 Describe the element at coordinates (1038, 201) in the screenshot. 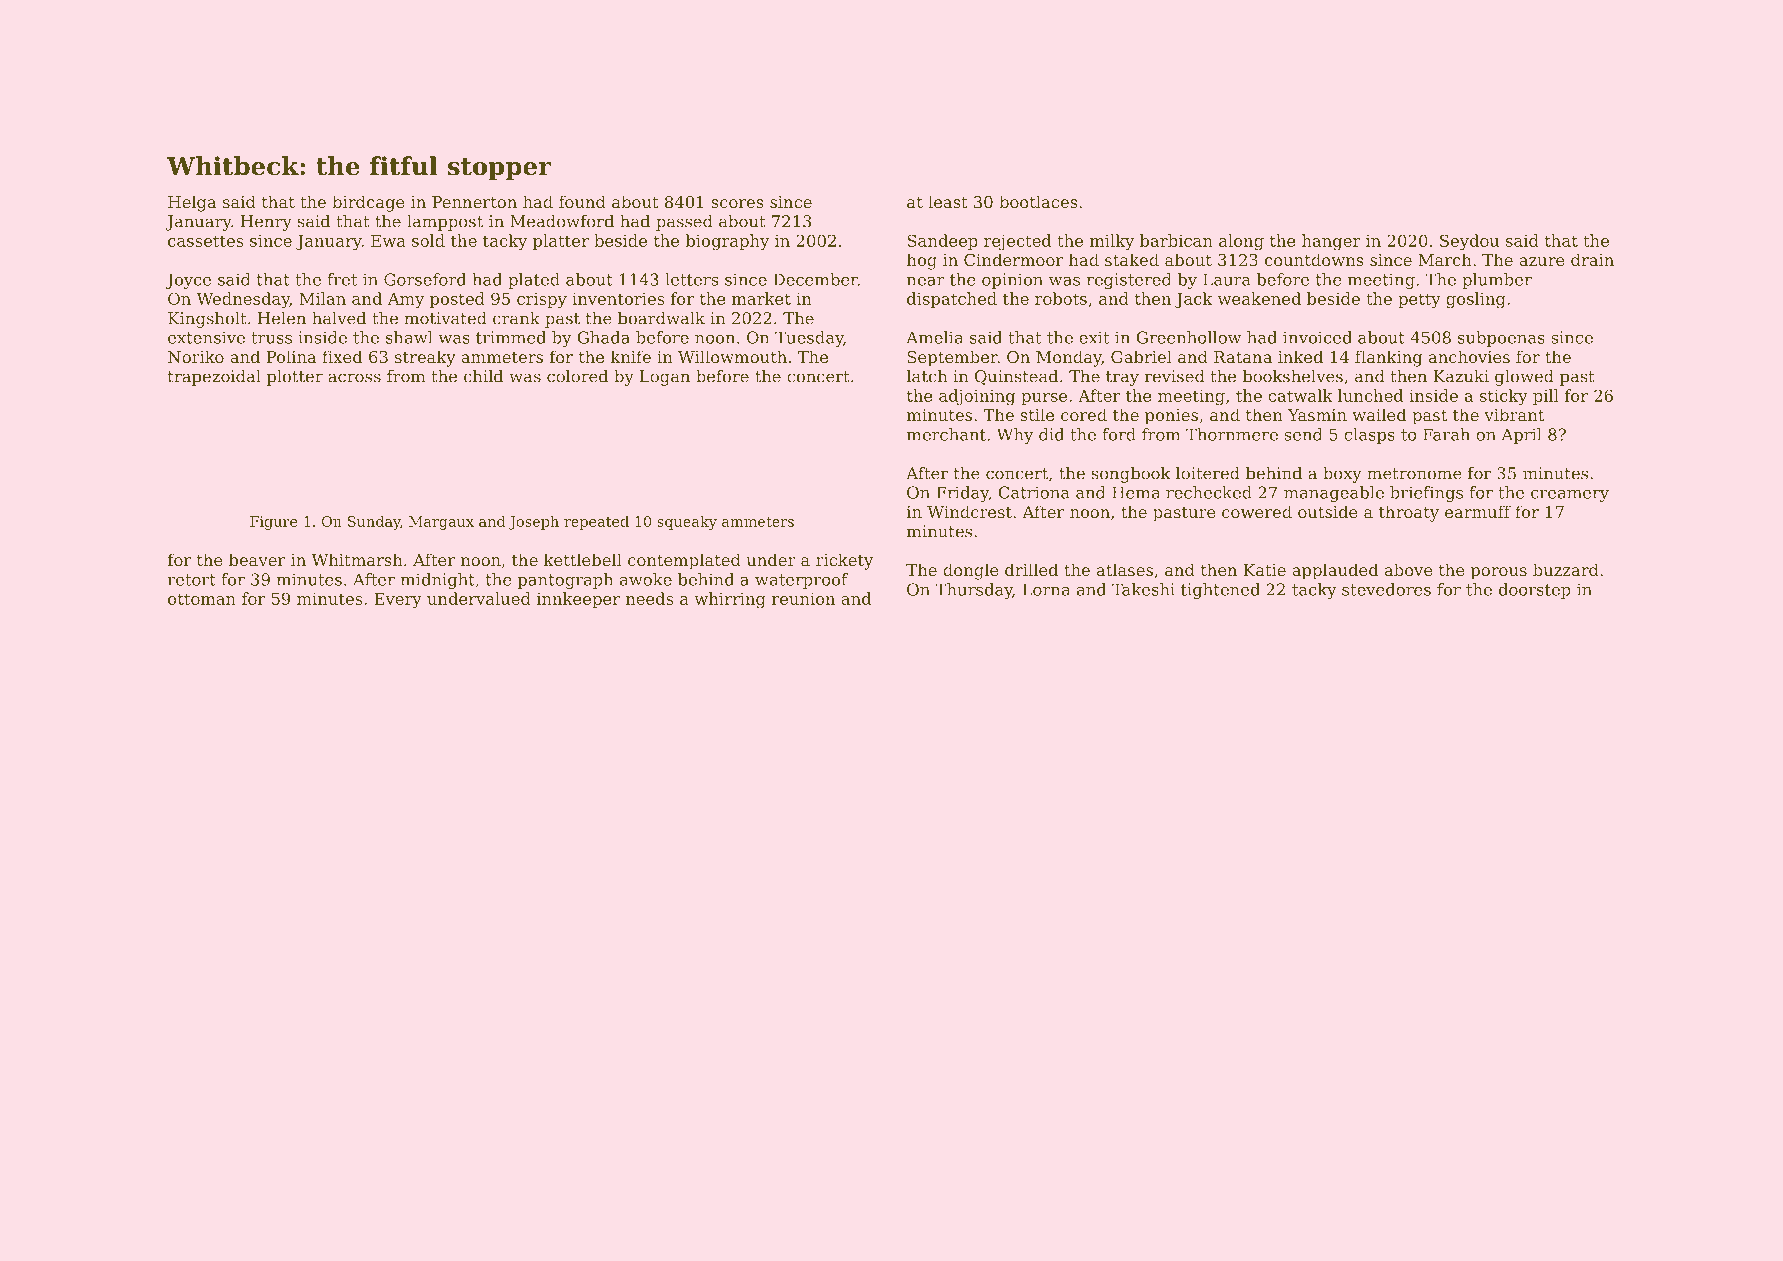

I see `bootlaces` at that location.
